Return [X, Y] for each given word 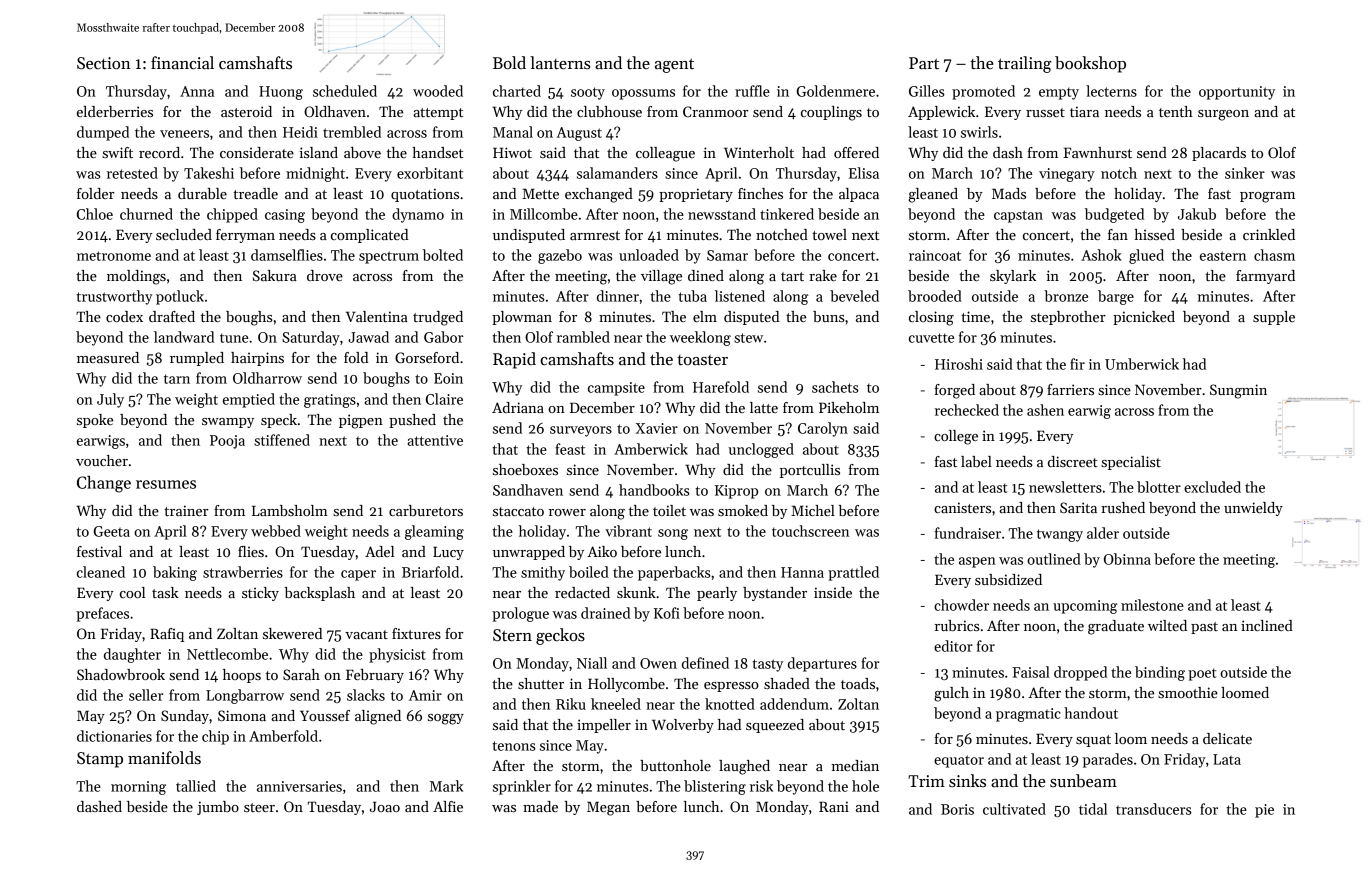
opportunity [1237, 93]
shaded [787, 683]
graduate [1116, 627]
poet [1202, 674]
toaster [702, 360]
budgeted [1114, 215]
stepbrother [1068, 318]
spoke [95, 421]
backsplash [320, 594]
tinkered [787, 214]
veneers [184, 134]
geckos [560, 636]
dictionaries [114, 736]
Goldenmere [836, 91]
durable [202, 193]
